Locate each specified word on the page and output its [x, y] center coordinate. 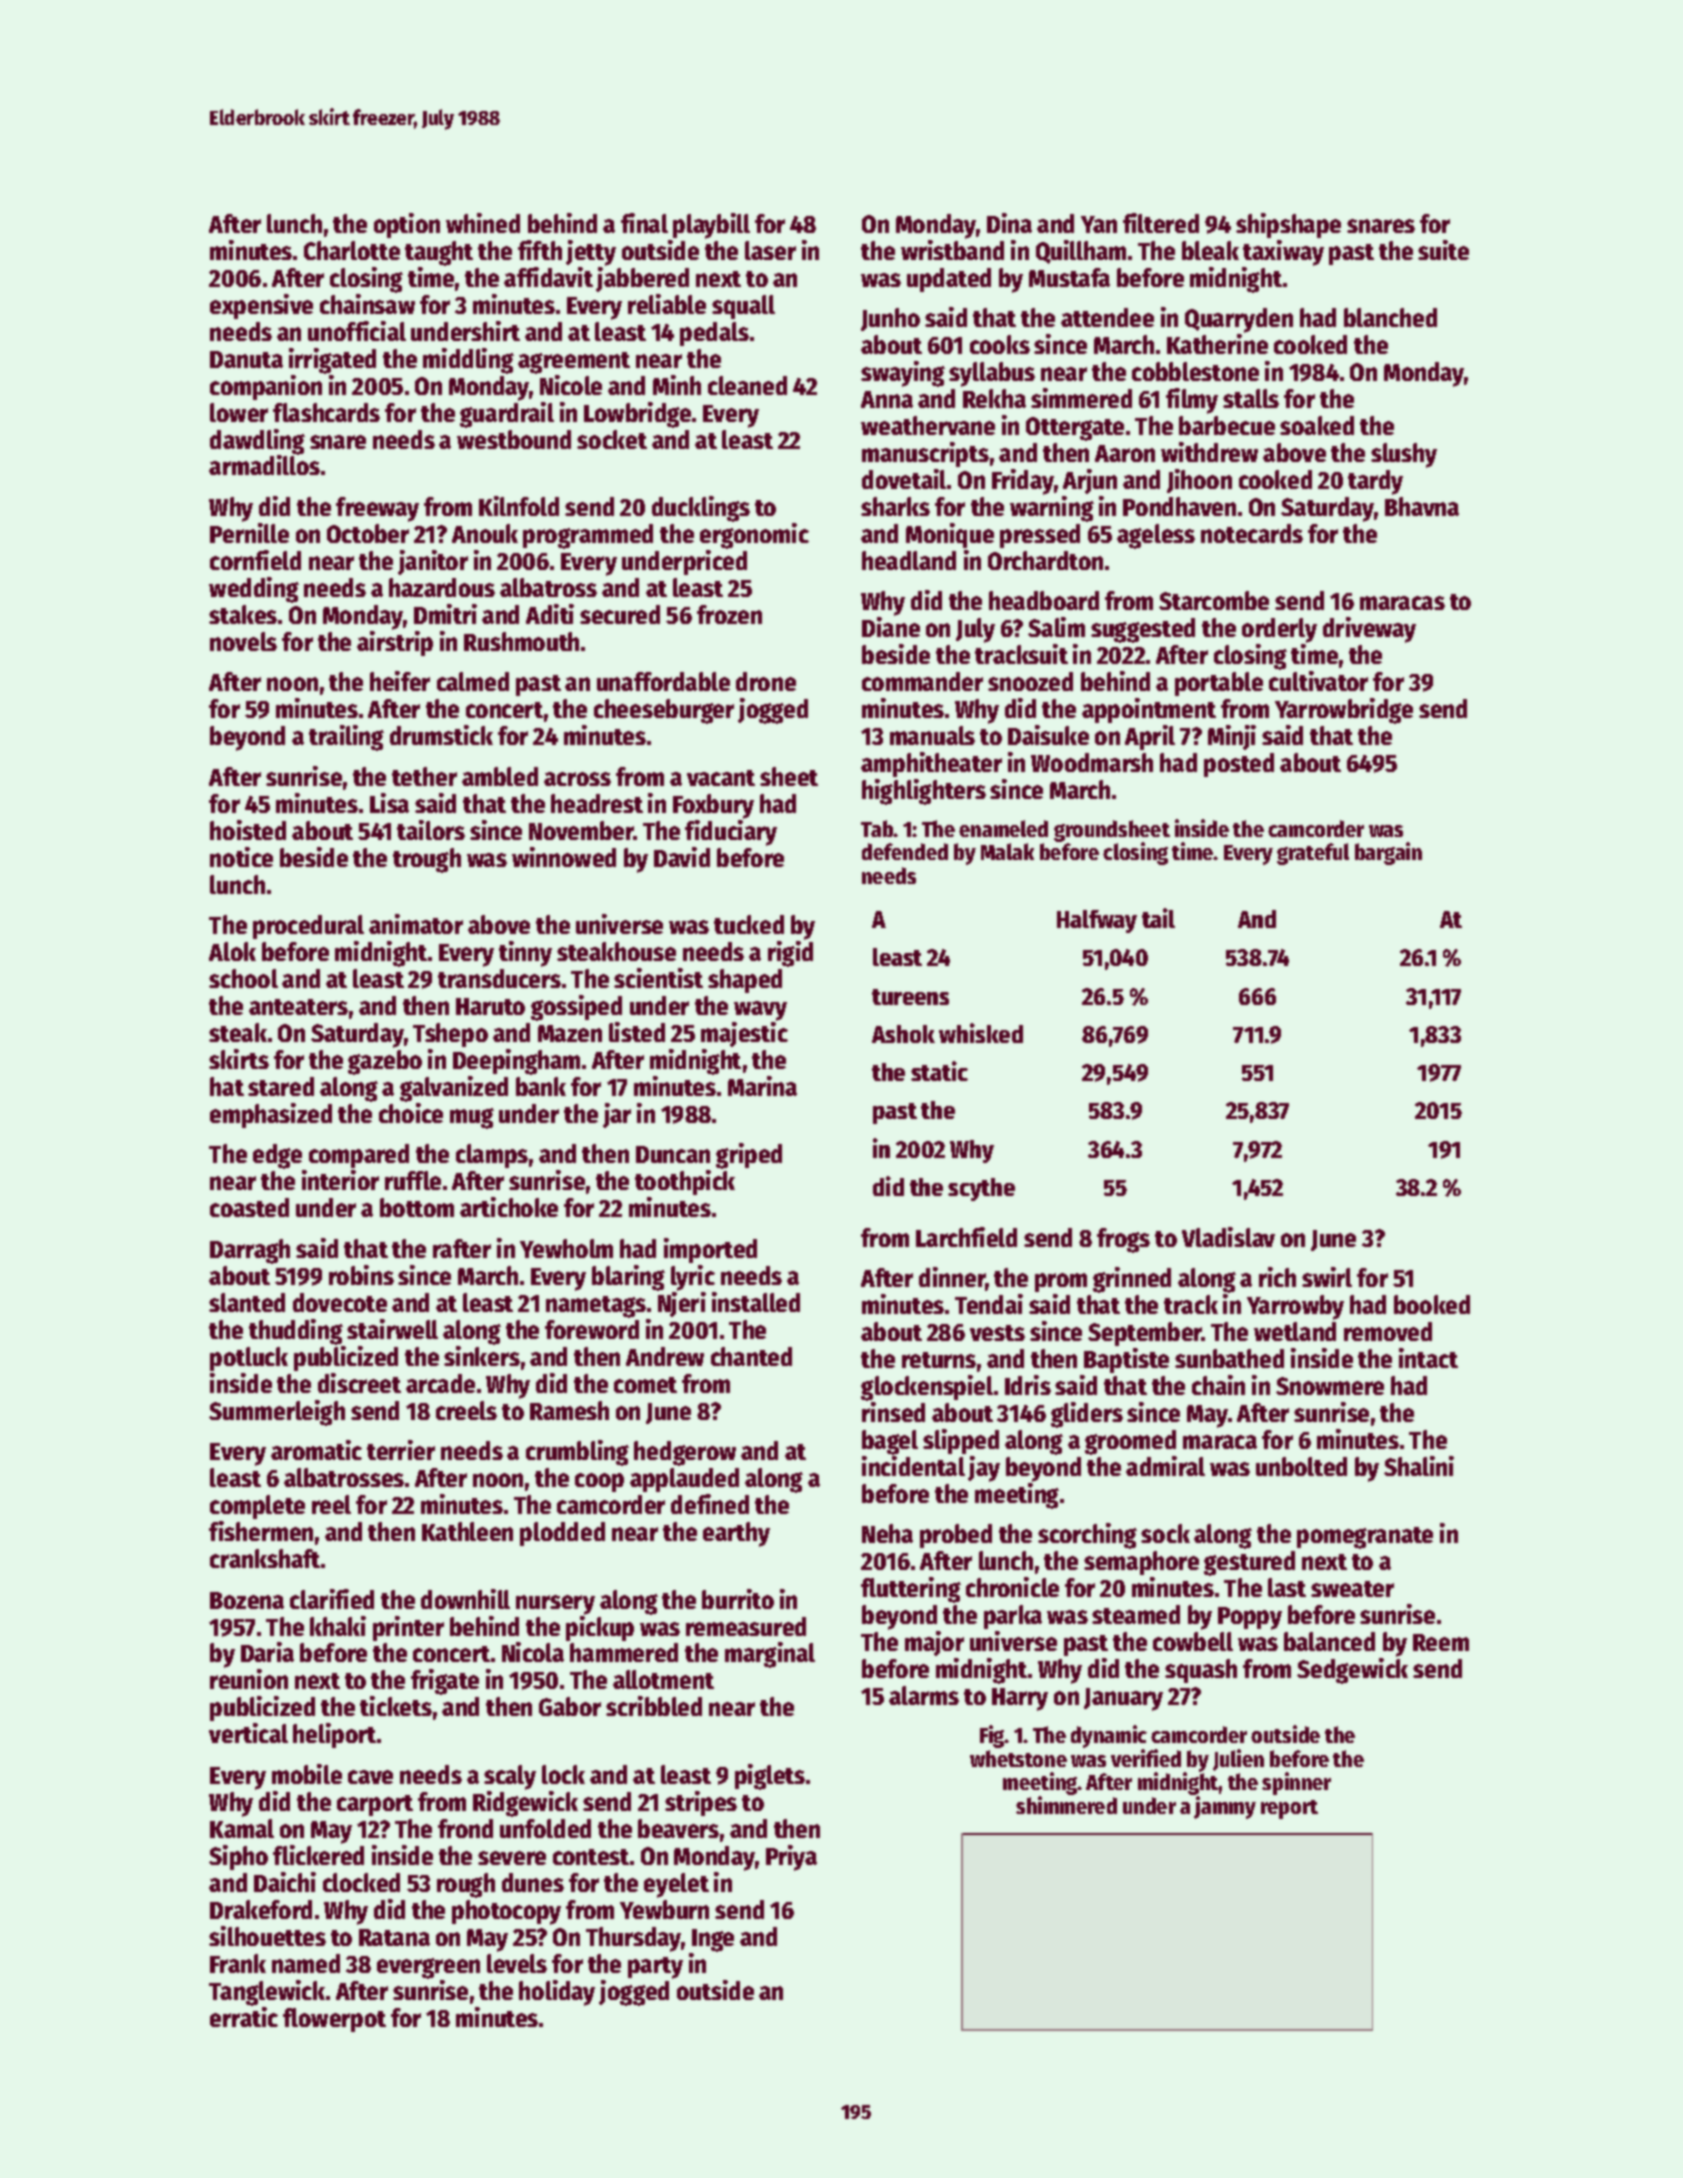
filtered [1161, 223]
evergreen [428, 1968]
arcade [440, 1383]
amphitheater [931, 764]
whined [483, 223]
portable [1219, 684]
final [644, 223]
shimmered [1066, 1805]
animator [416, 924]
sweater [1352, 1589]
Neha [887, 1533]
